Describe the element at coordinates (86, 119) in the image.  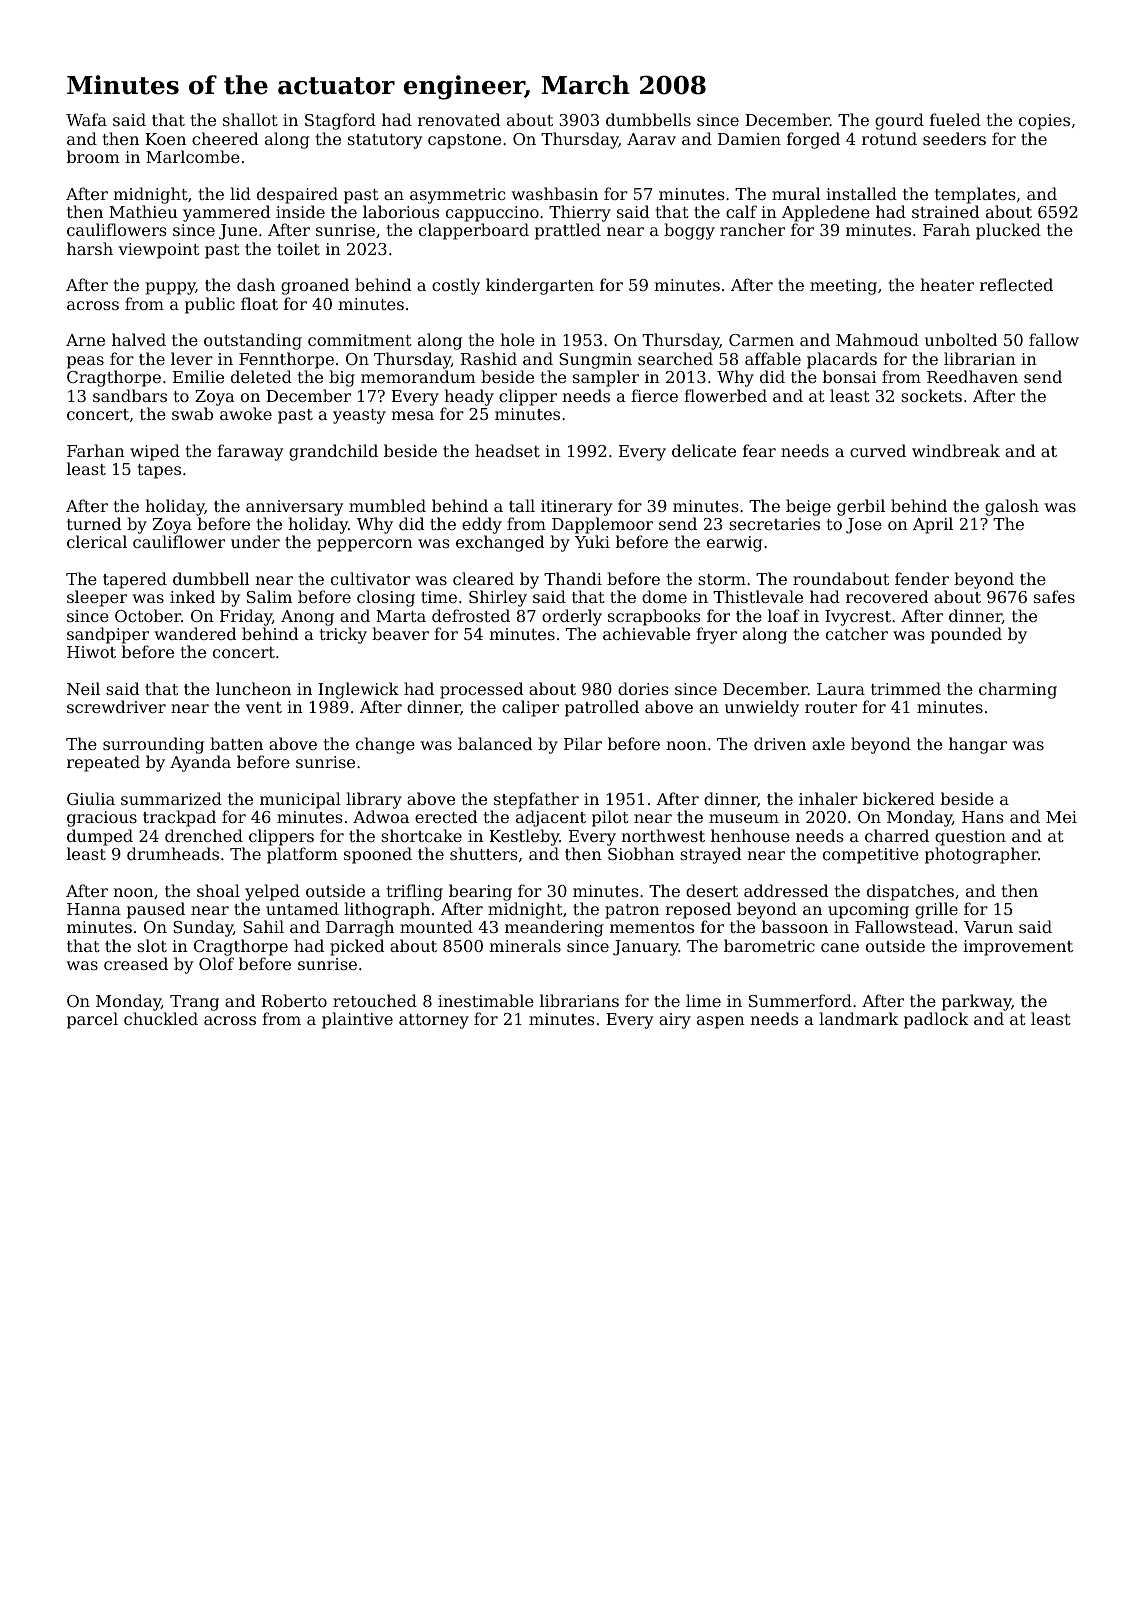
I see `Wafa` at that location.
